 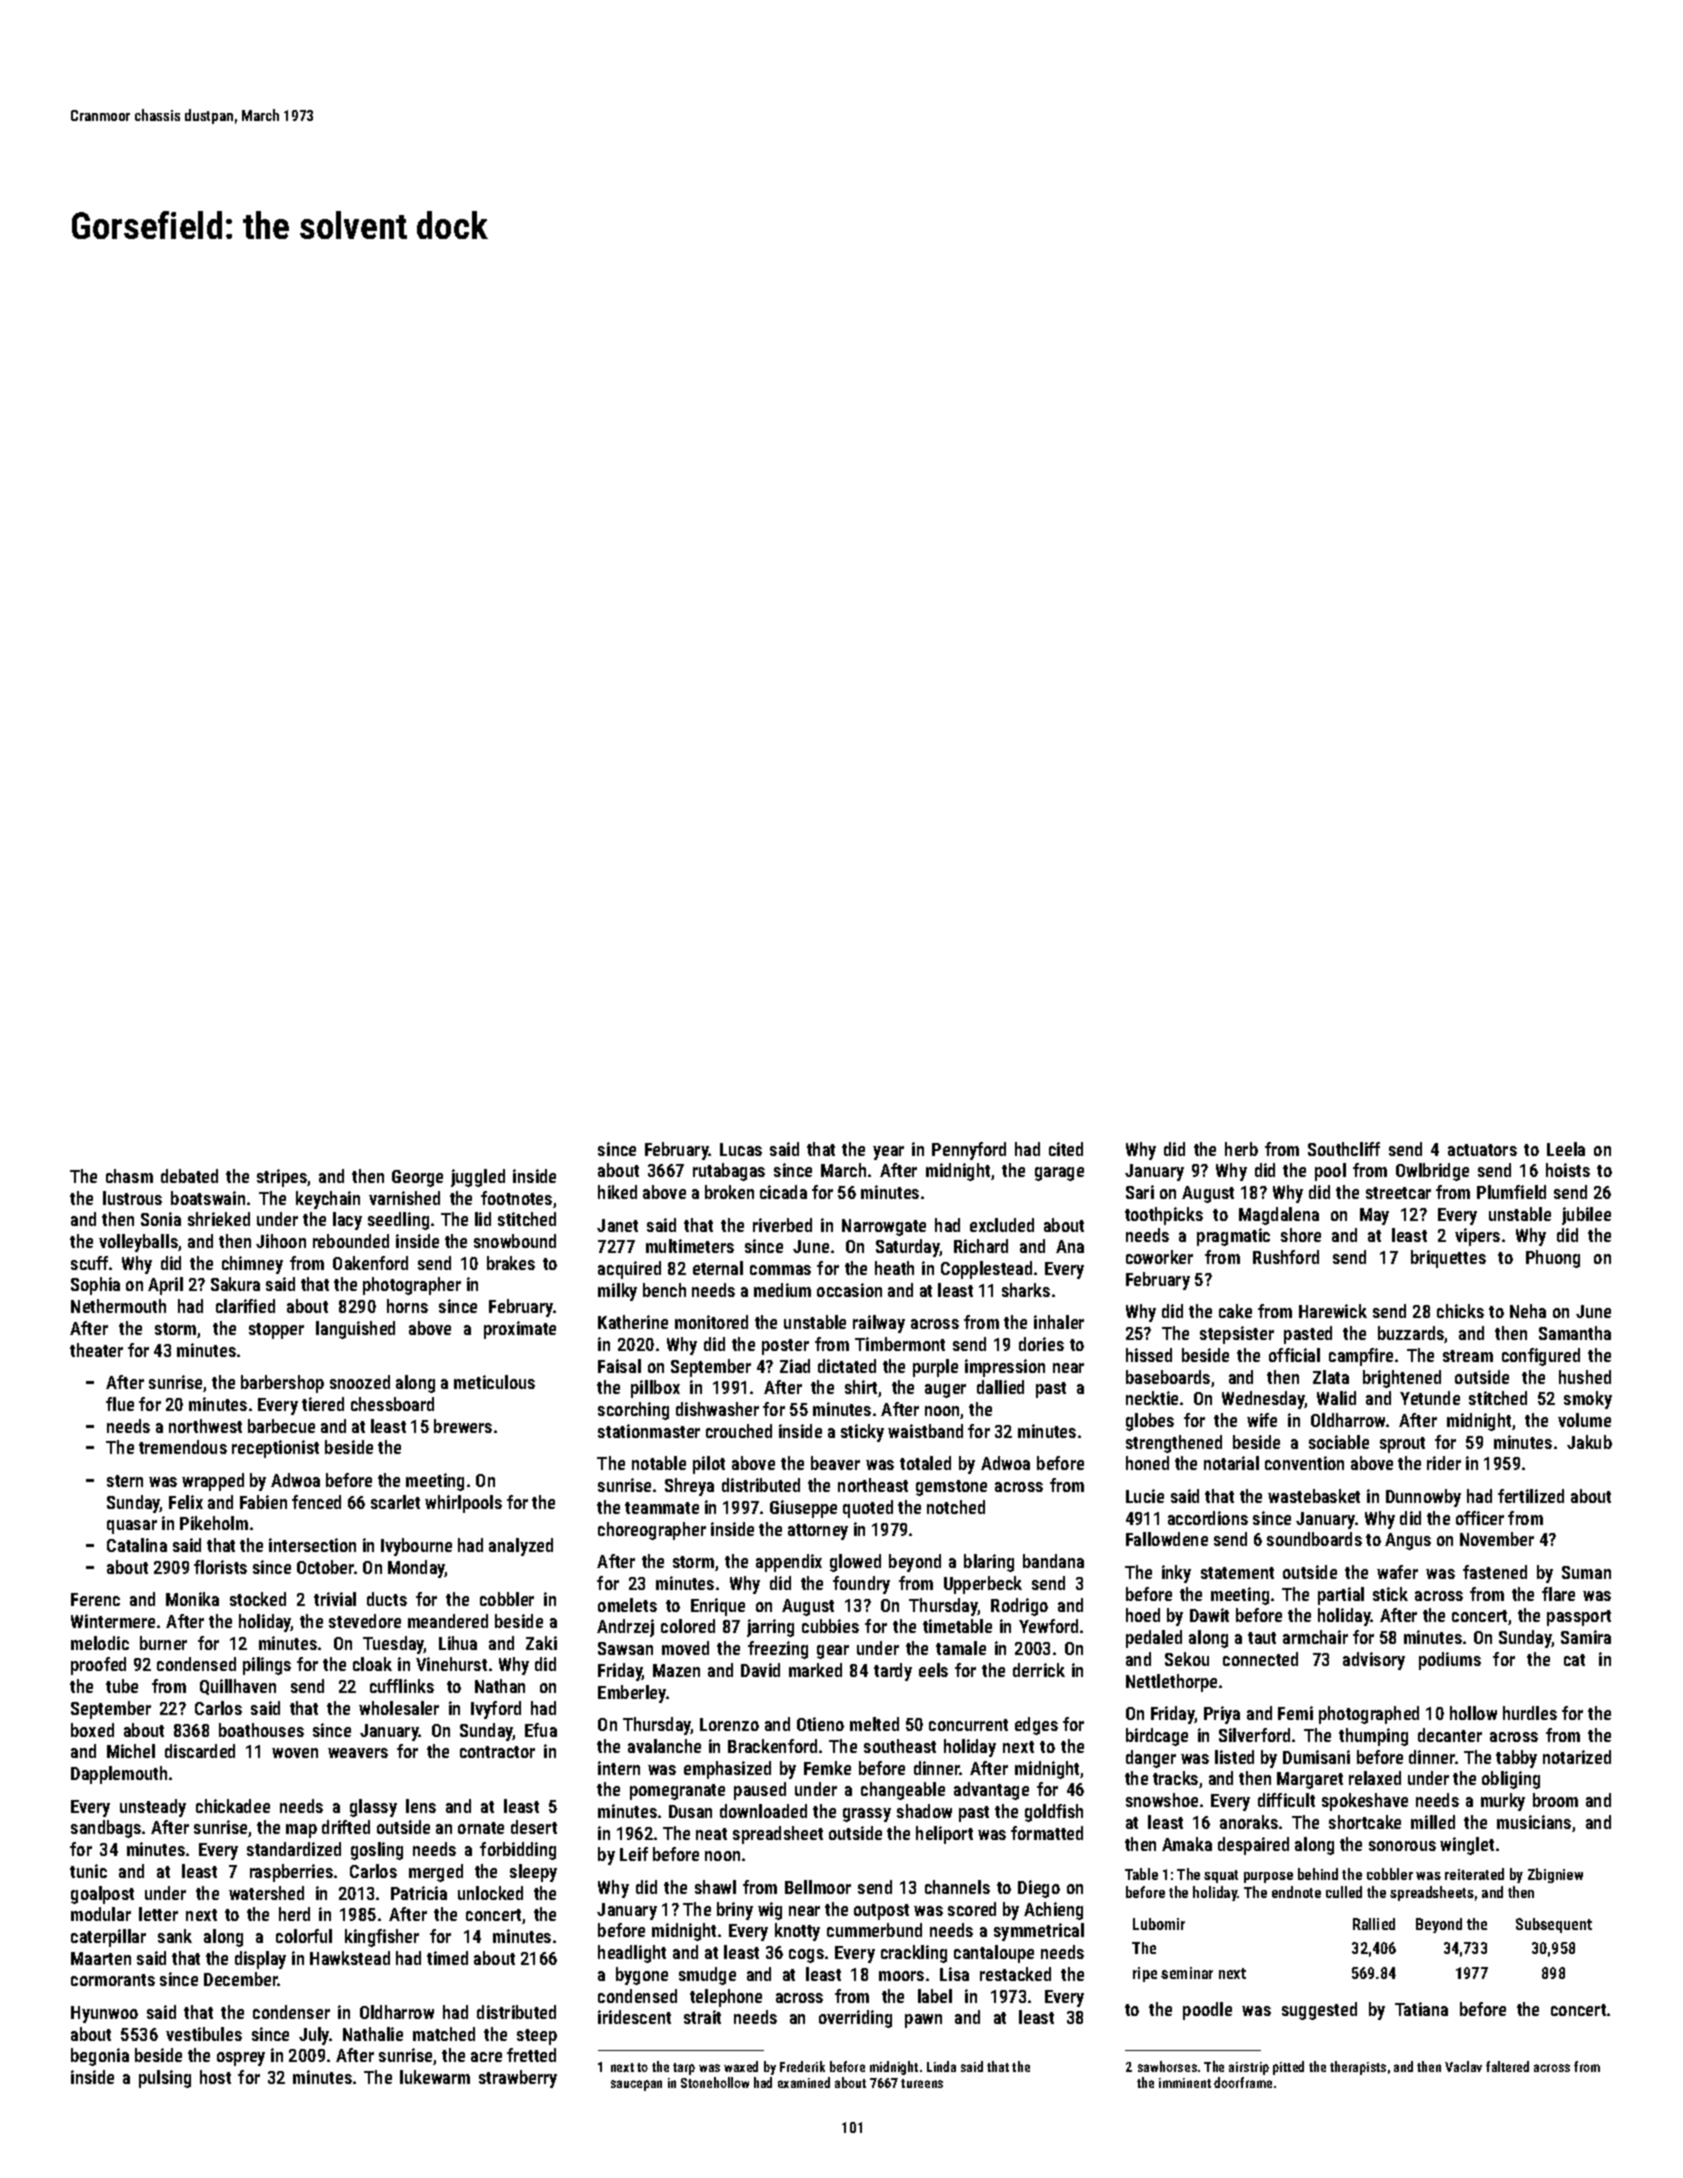 What do you see at coordinates (1402, 1445) in the document?
I see `sprout` at bounding box center [1402, 1445].
